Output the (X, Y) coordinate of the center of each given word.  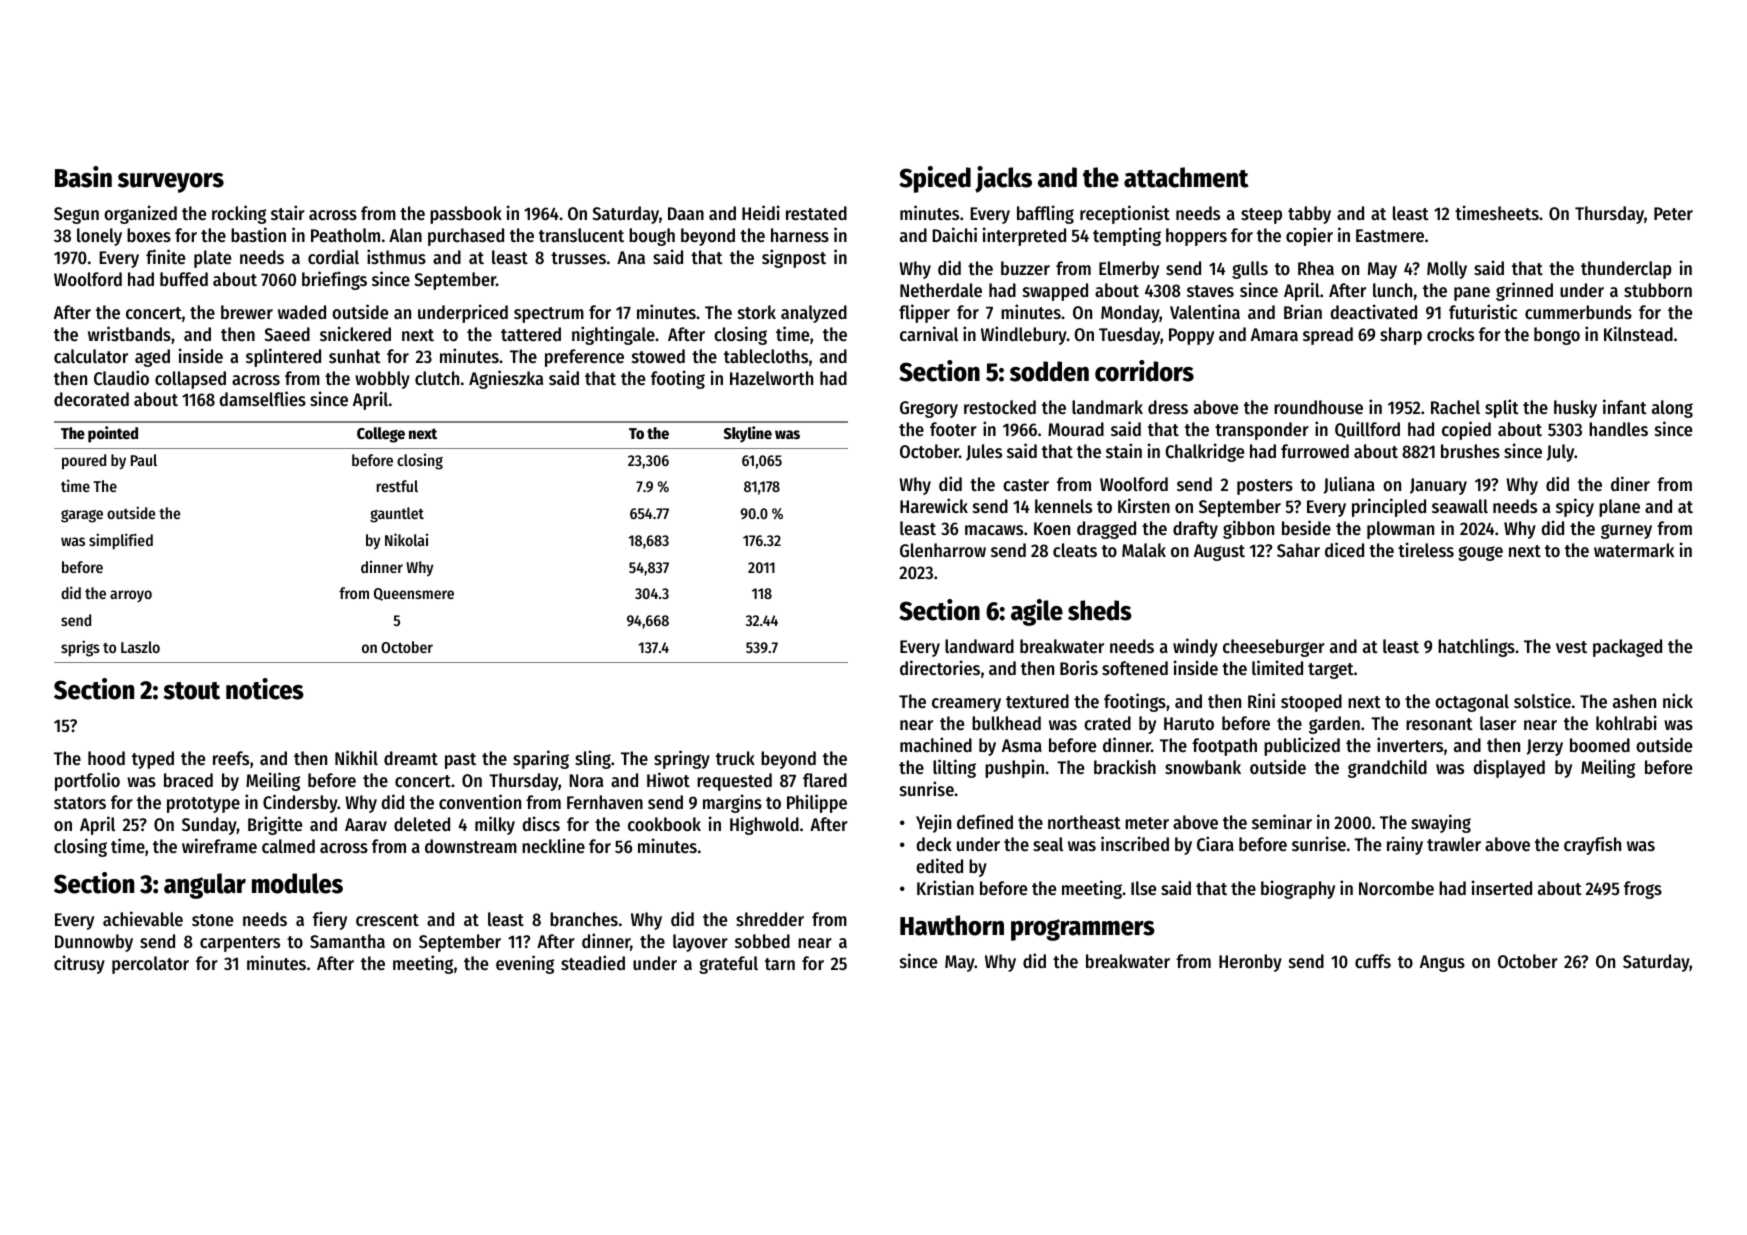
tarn (780, 964)
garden (1334, 725)
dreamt (411, 758)
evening (525, 964)
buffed (184, 279)
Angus (1442, 963)
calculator (91, 356)
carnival (929, 333)
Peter (1673, 213)
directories (940, 667)
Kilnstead (1638, 333)
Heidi (761, 212)
